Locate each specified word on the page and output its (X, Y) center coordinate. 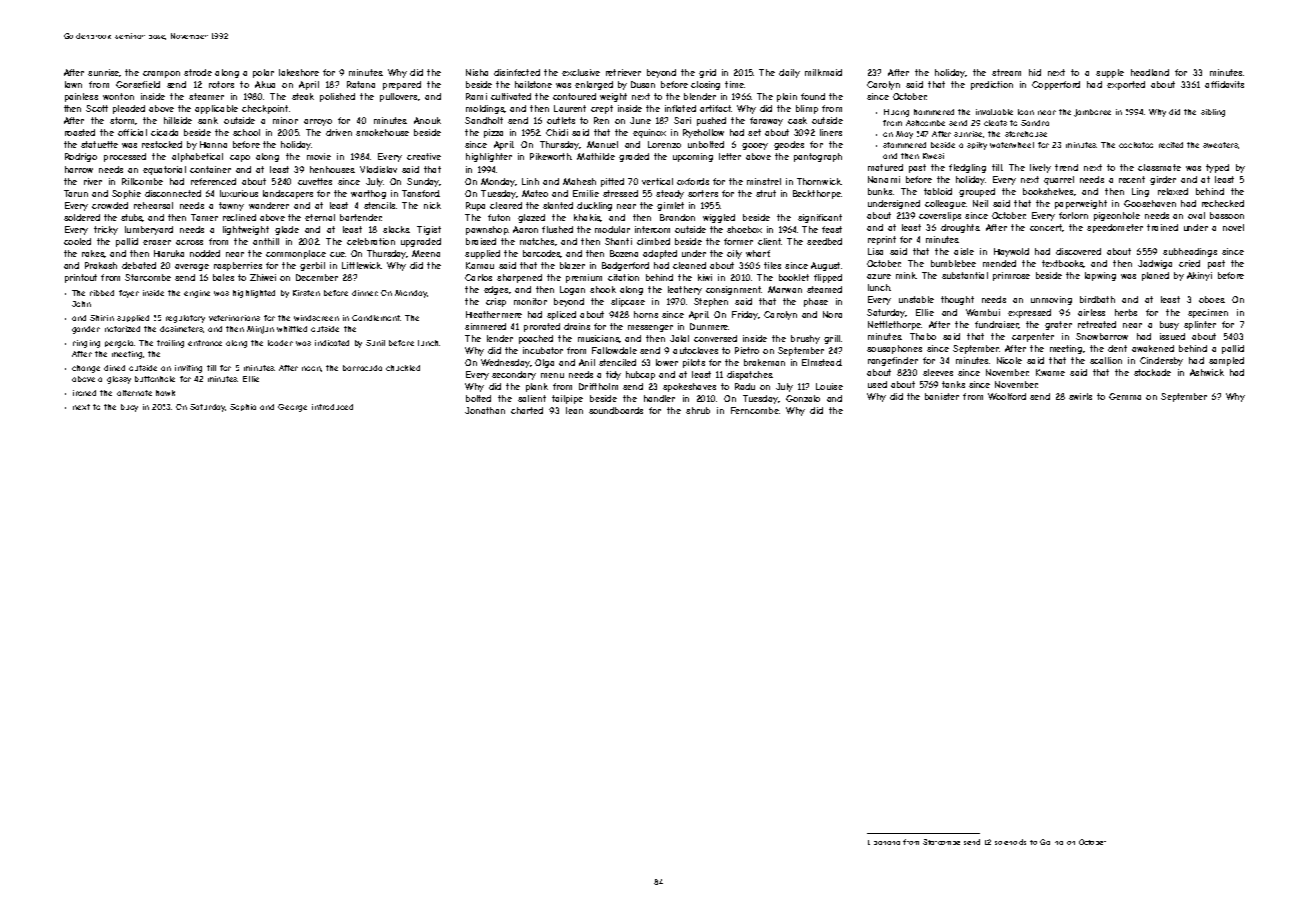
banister (942, 396)
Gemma (1125, 396)
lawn (73, 84)
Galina (1051, 842)
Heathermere (494, 314)
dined (114, 368)
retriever (623, 72)
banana (887, 843)
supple (1110, 73)
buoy (129, 408)
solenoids (1010, 842)
